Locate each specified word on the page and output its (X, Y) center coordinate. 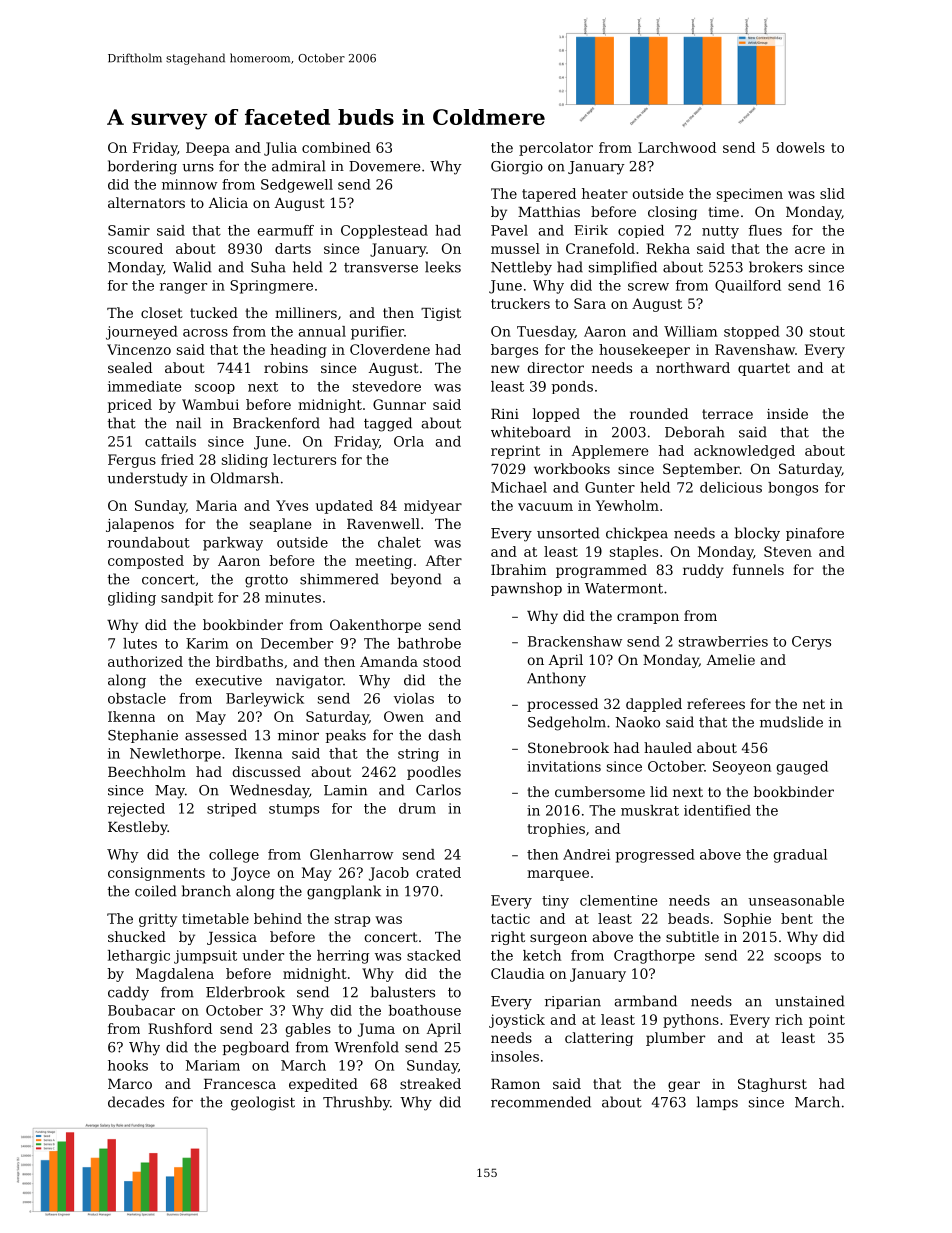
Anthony (556, 679)
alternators (146, 202)
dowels (801, 147)
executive (228, 680)
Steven (788, 551)
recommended (541, 1102)
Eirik (591, 230)
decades (136, 1102)
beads (688, 918)
